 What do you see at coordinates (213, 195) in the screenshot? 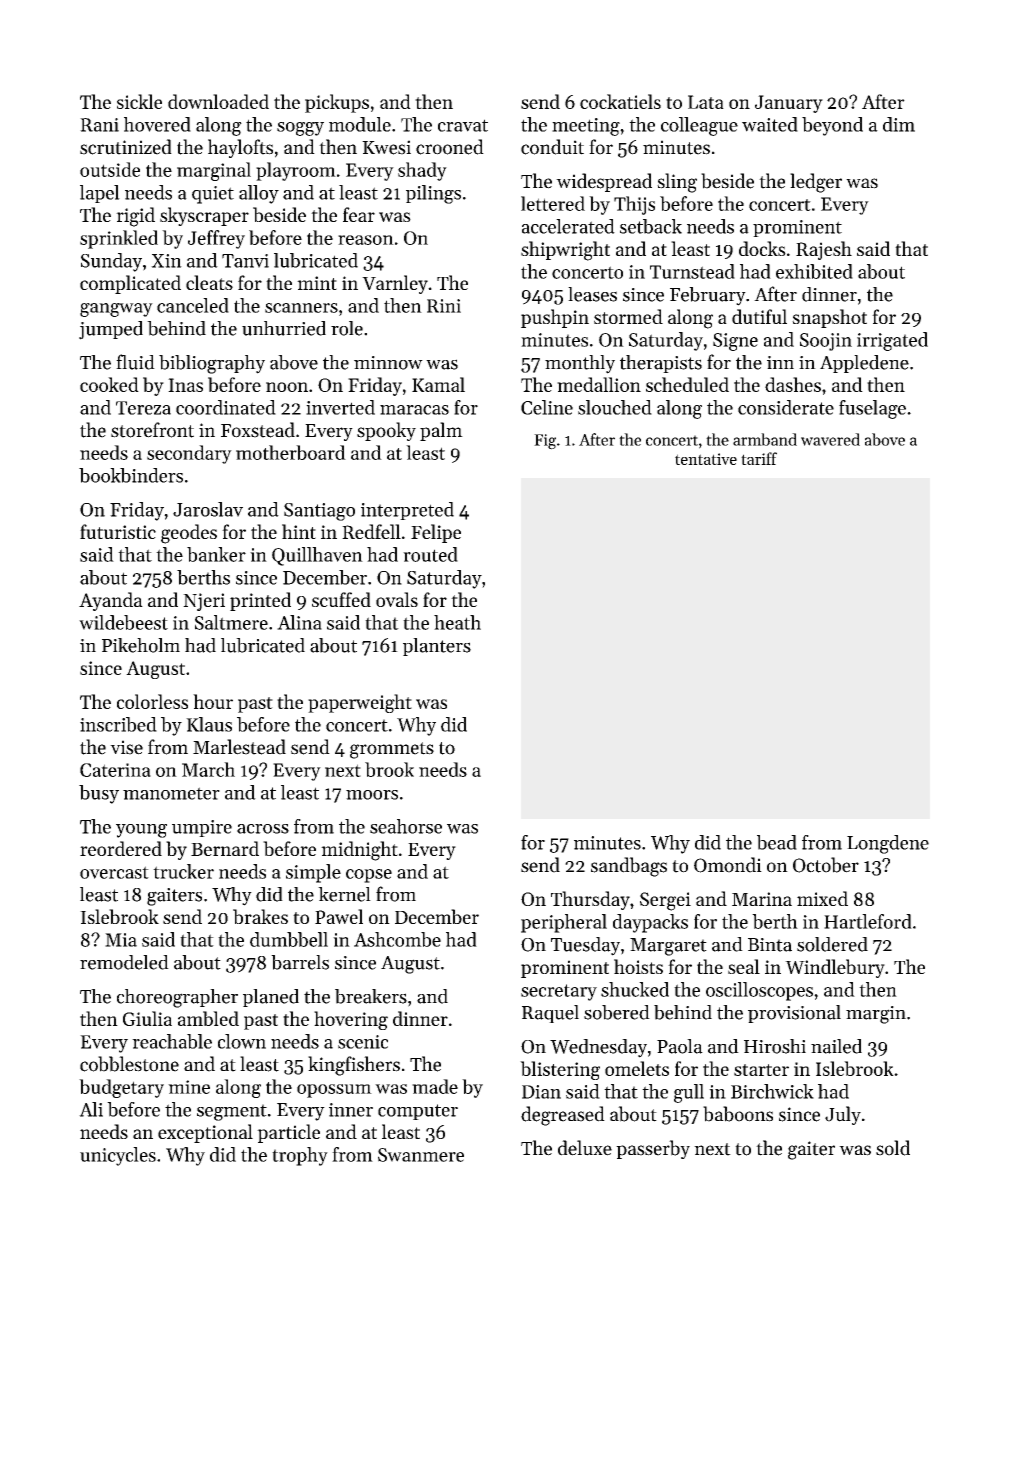
I see `quiet` at bounding box center [213, 195].
